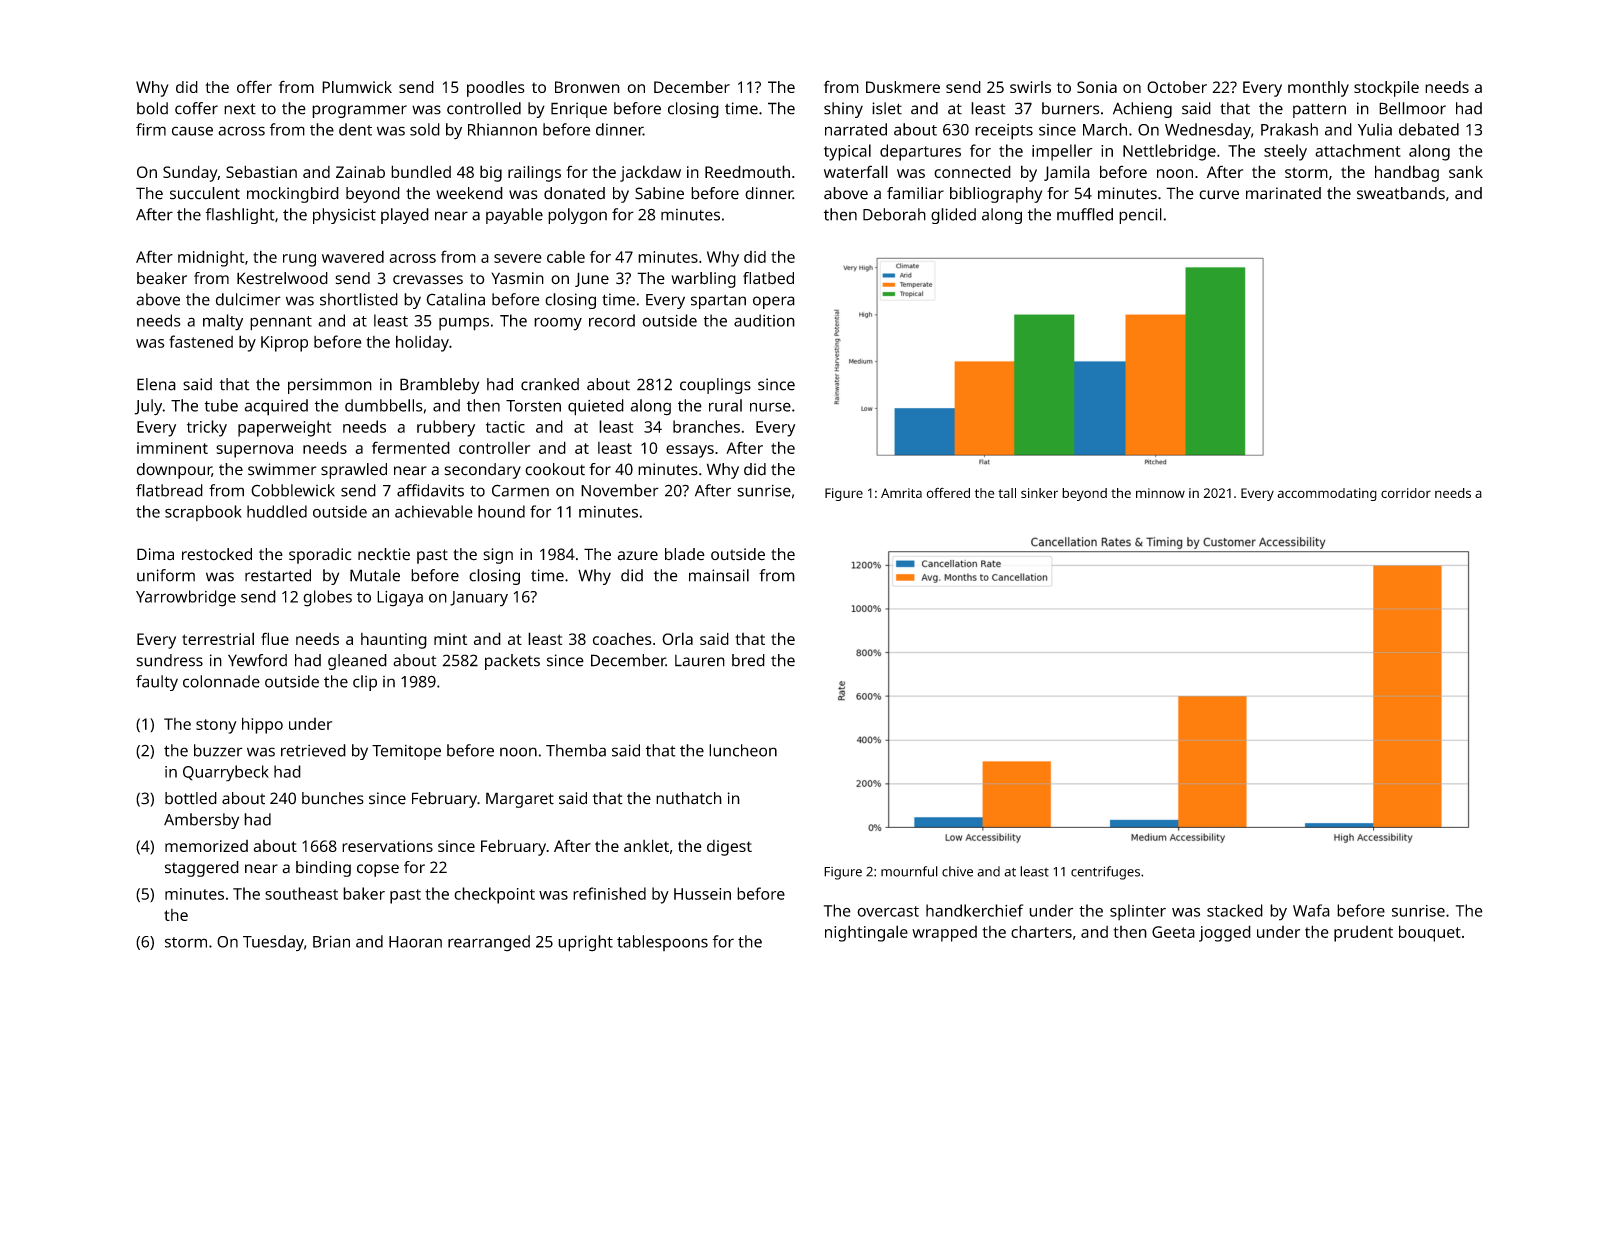 This screenshot has height=1251, width=1619. Describe the element at coordinates (909, 871) in the screenshot. I see `mournful` at that location.
